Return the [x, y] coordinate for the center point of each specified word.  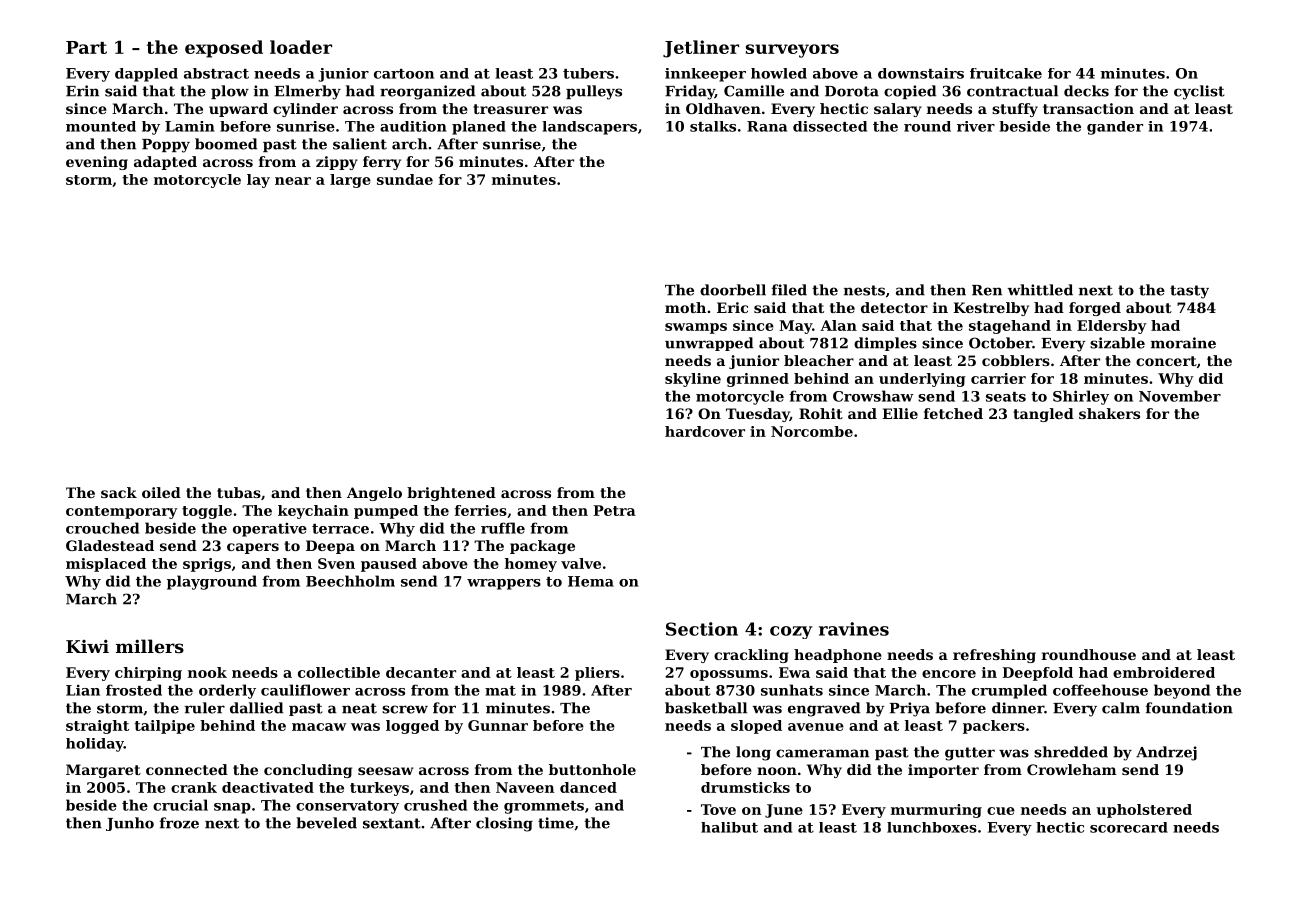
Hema [591, 581]
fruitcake [1006, 73]
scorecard [1129, 827]
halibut [729, 827]
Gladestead [110, 545]
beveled [326, 823]
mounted [101, 126]
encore [949, 674]
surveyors [792, 51]
